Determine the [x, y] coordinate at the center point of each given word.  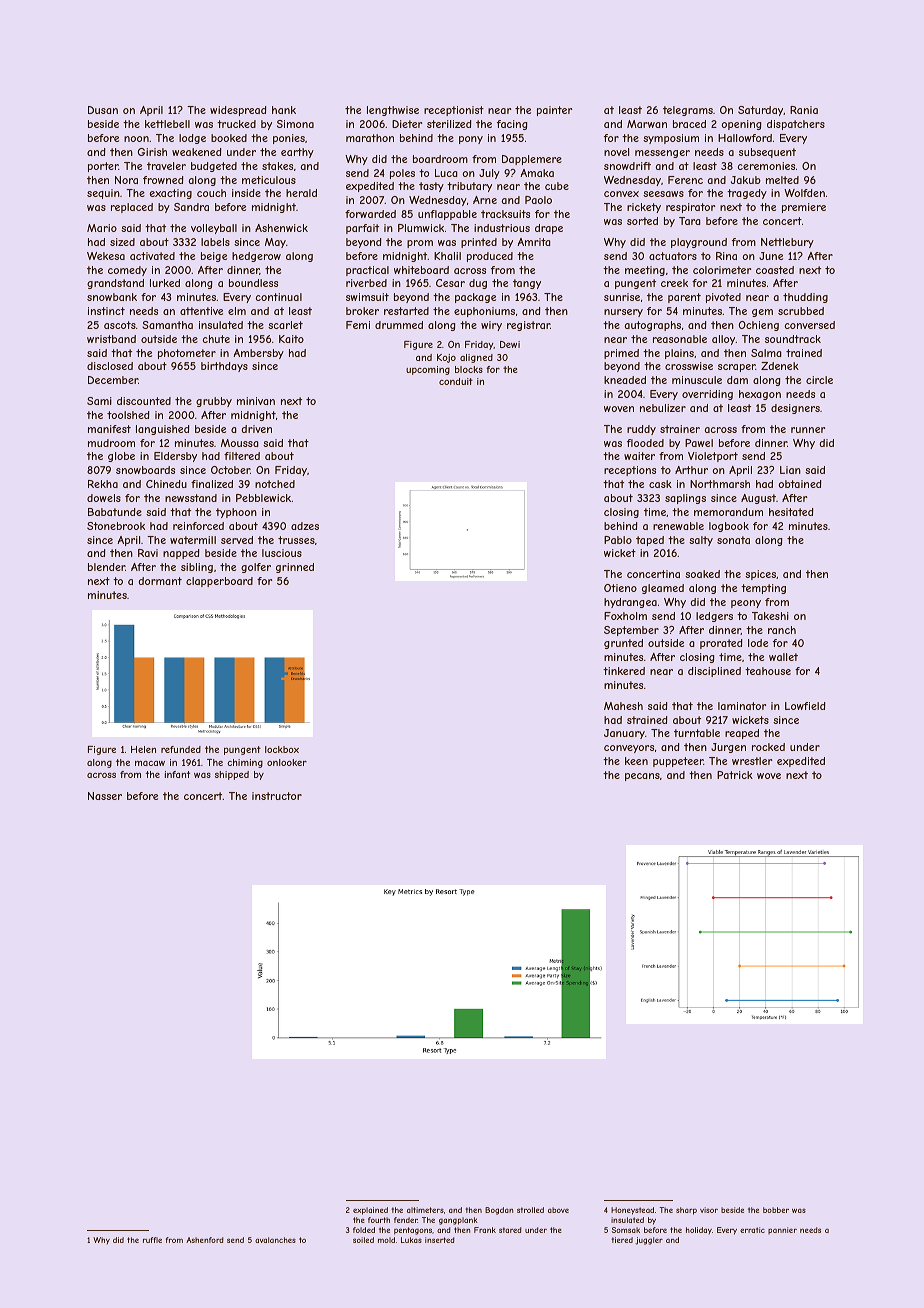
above [558, 1210]
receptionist [454, 111]
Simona [295, 124]
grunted [623, 644]
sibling [197, 568]
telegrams [688, 111]
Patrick [735, 775]
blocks [469, 369]
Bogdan [499, 1211]
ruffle [152, 1240]
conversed [809, 325]
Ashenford [205, 1240]
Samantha [167, 325]
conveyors [629, 749]
